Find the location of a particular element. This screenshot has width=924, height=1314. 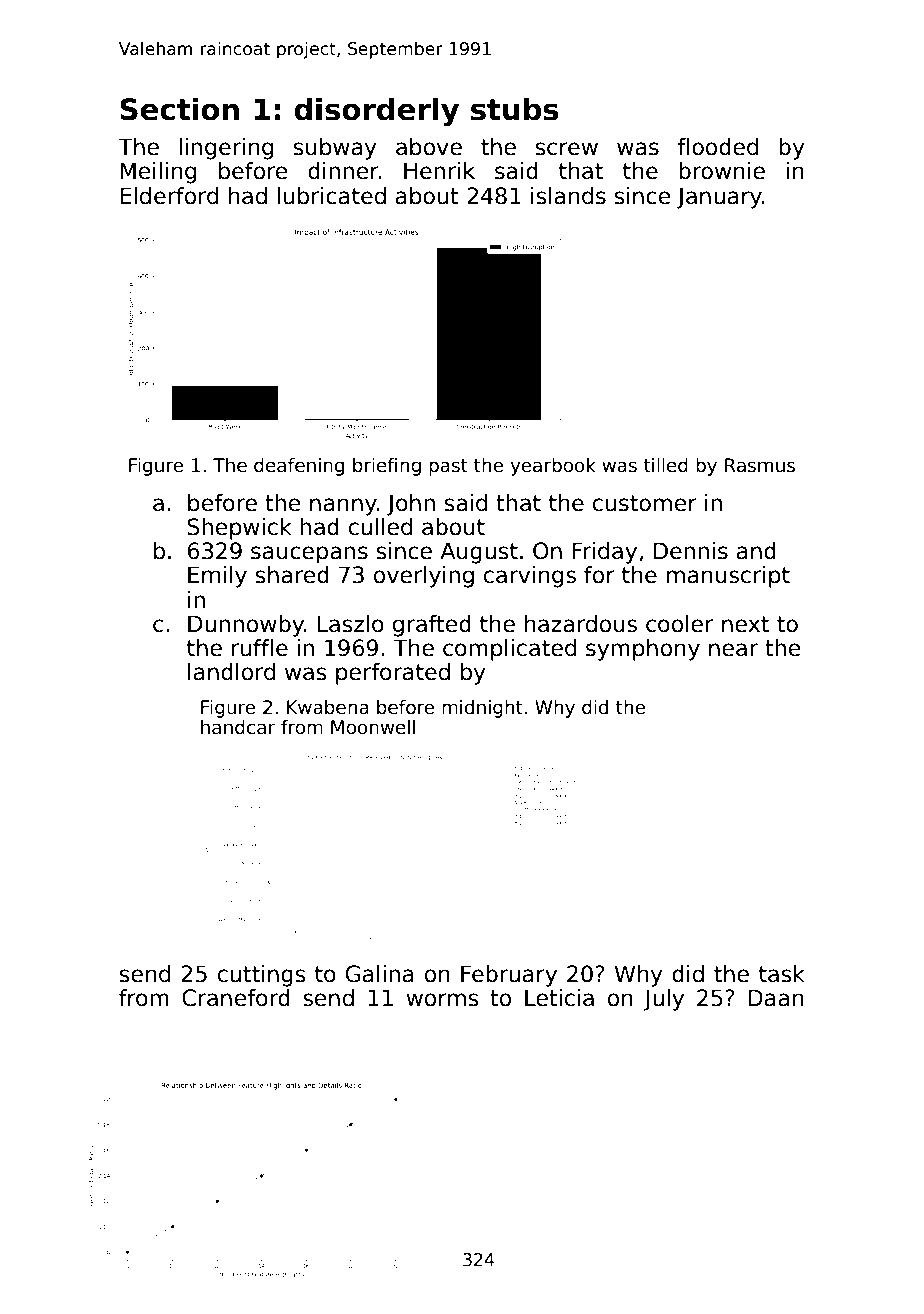

flooded is located at coordinates (717, 147).
